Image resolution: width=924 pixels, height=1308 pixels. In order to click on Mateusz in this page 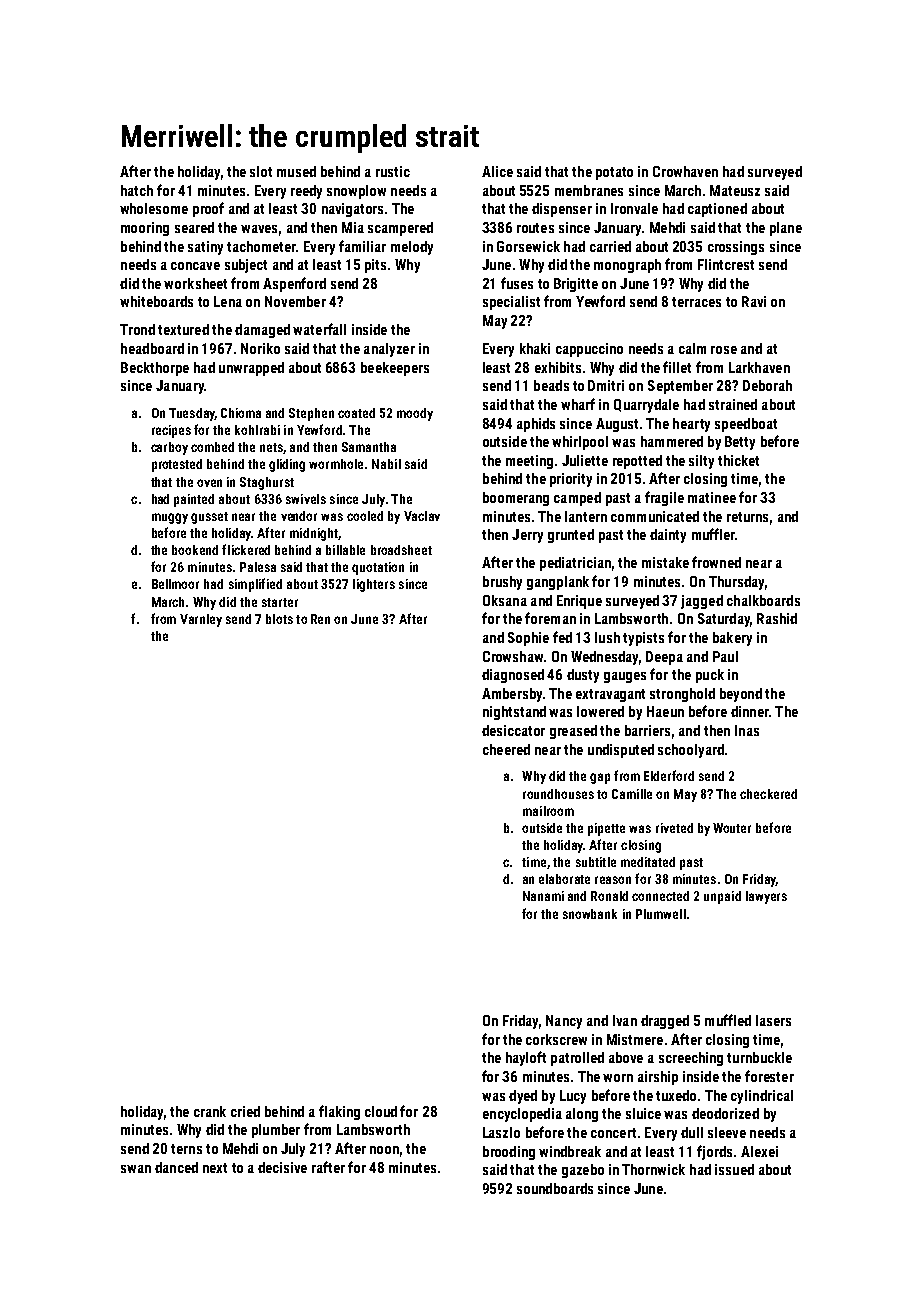, I will do `click(735, 190)`.
